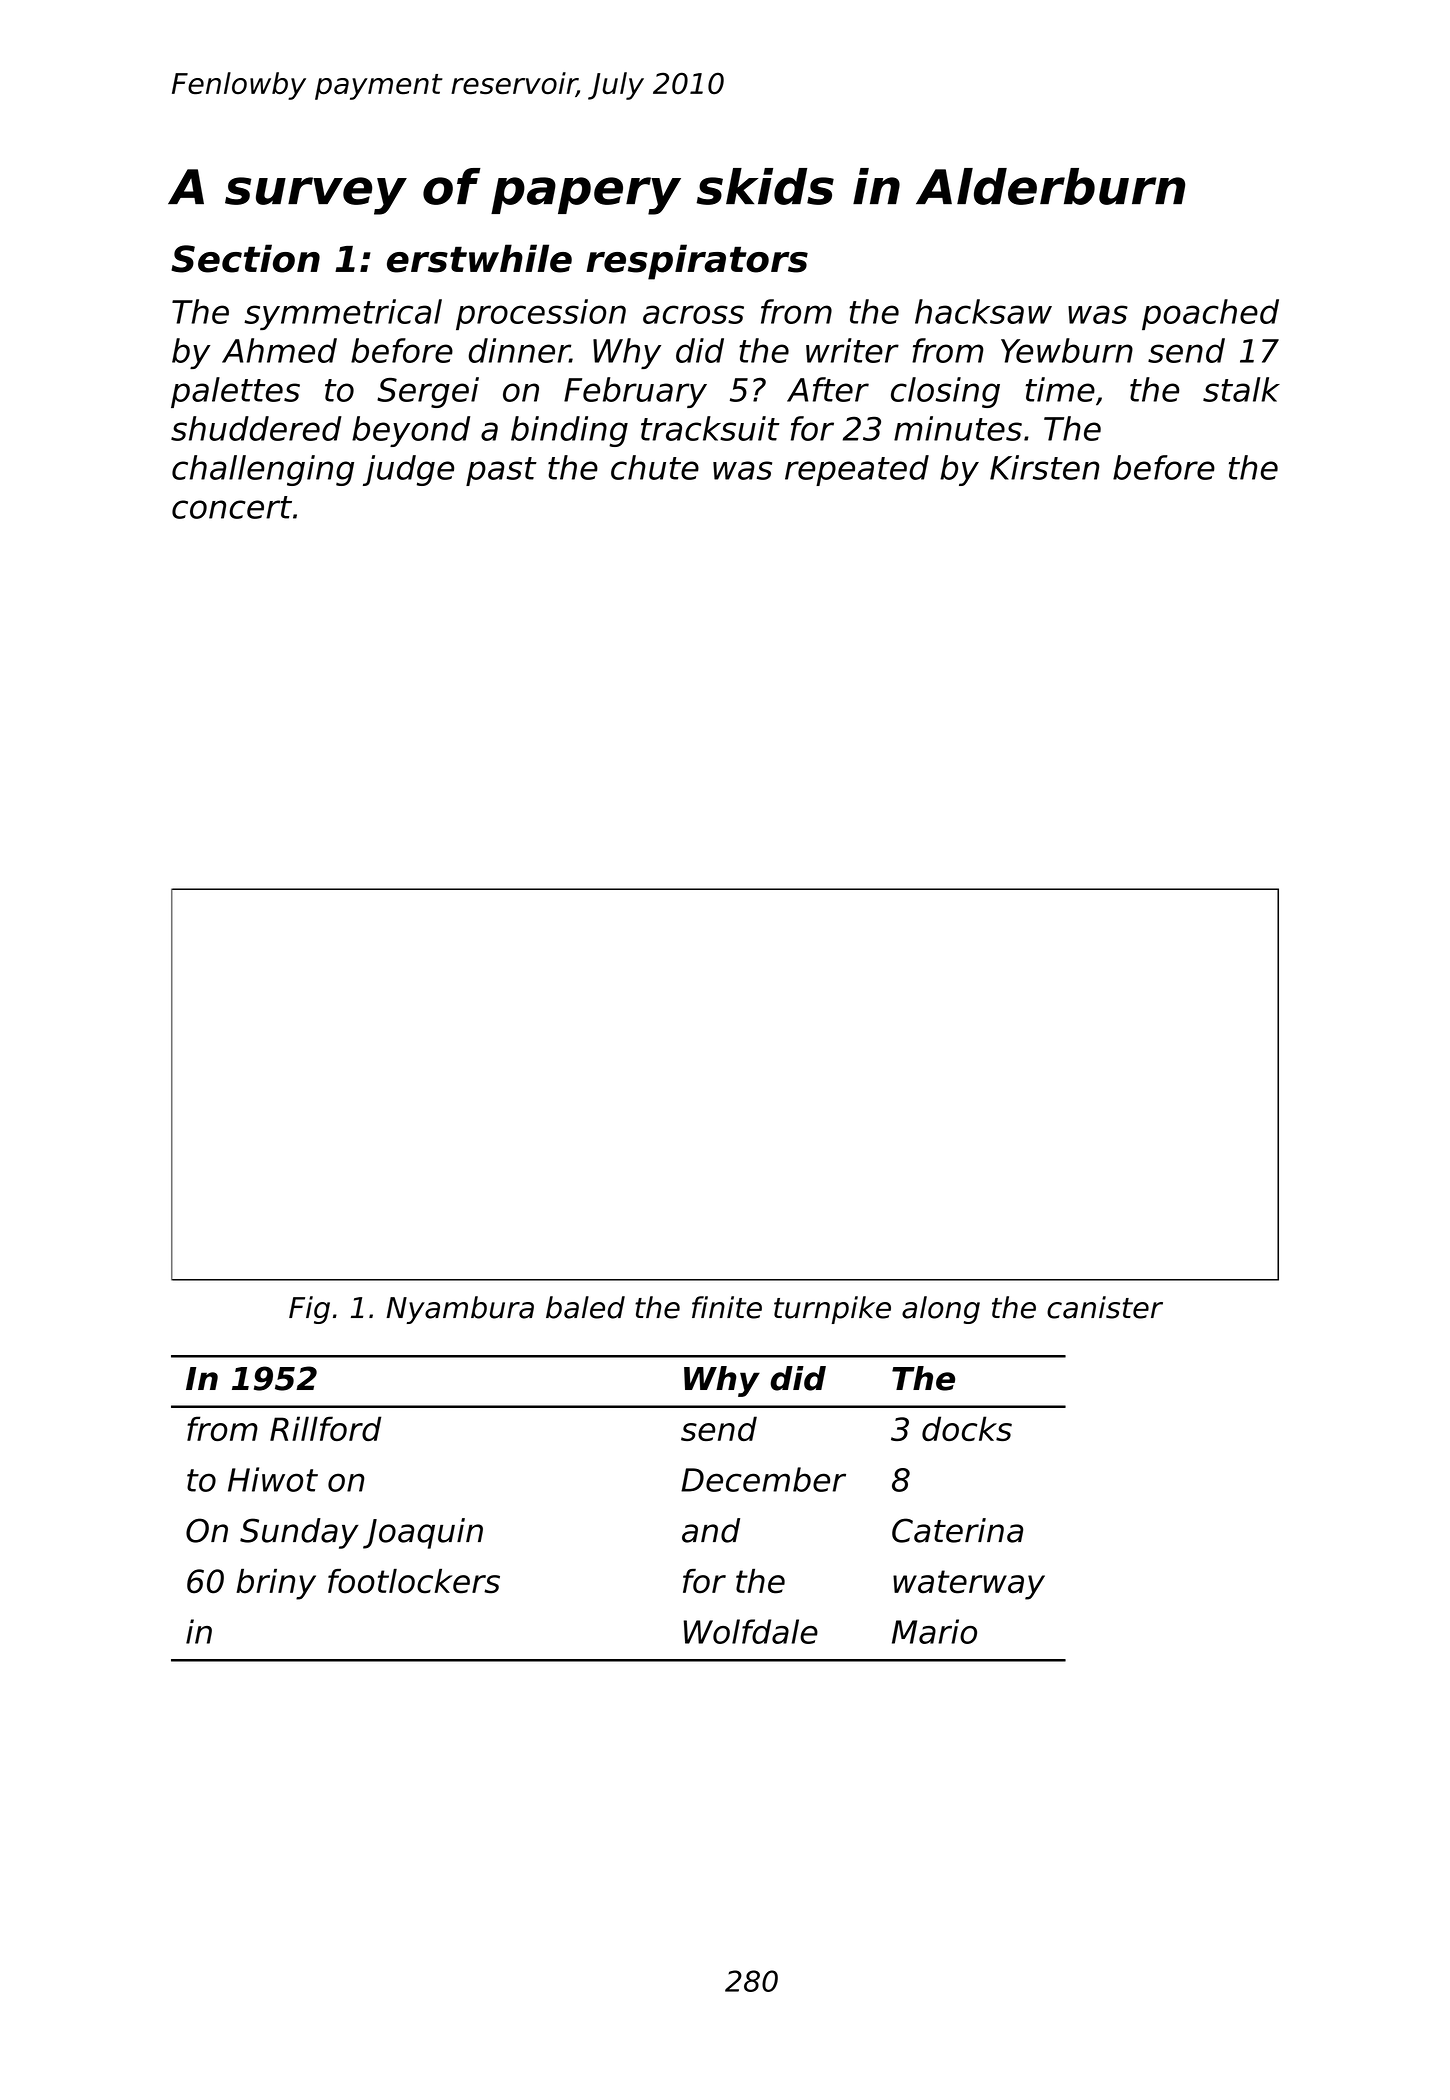  I want to click on concert, so click(232, 507).
